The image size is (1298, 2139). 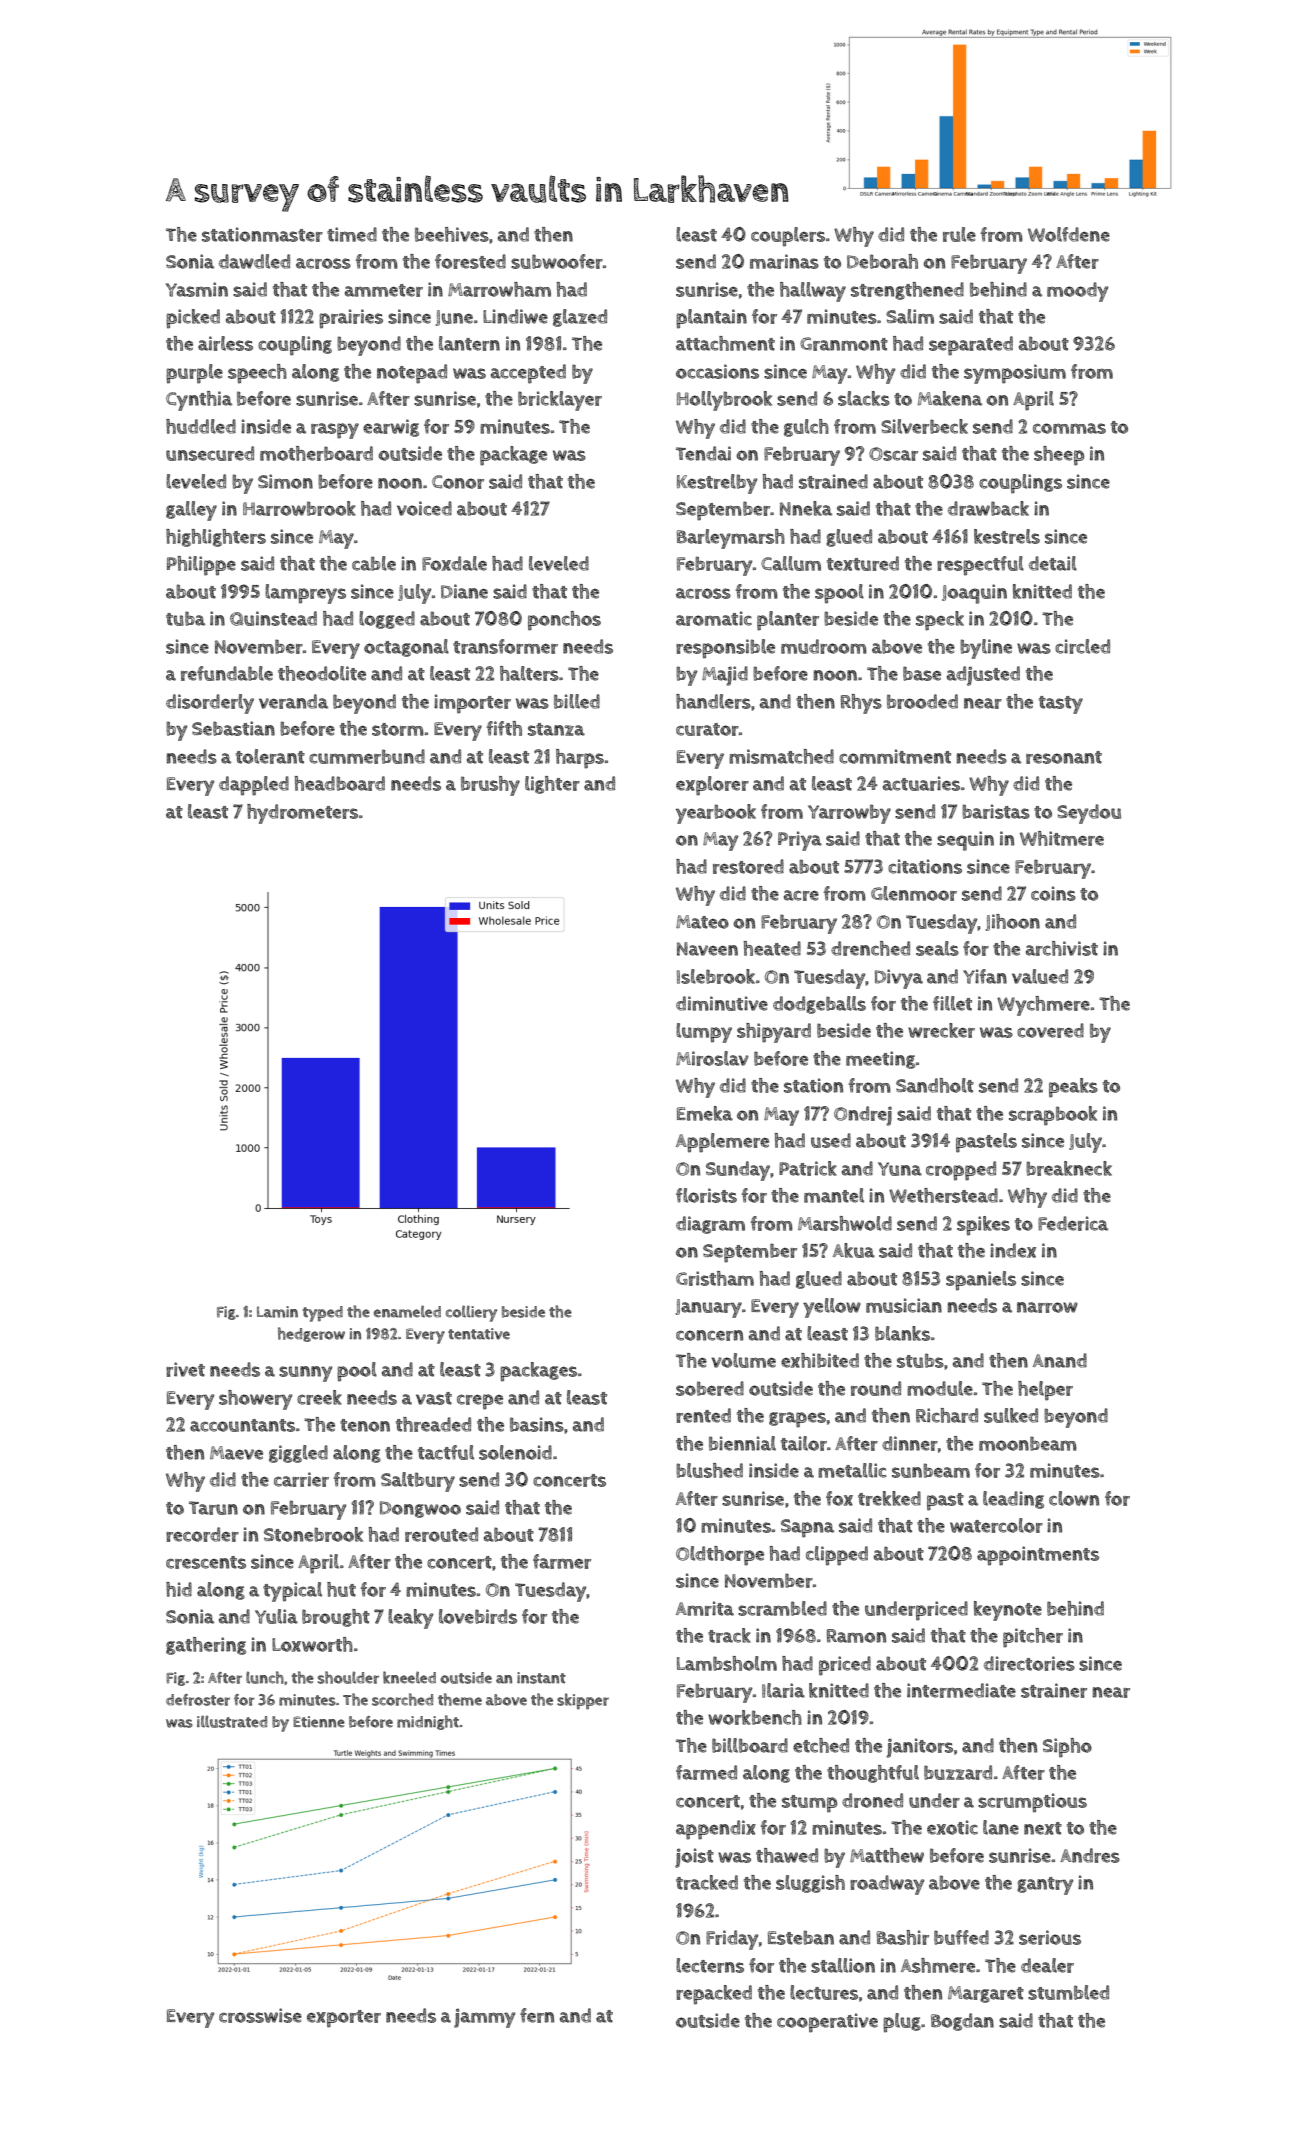 I want to click on Divya, so click(x=899, y=979).
